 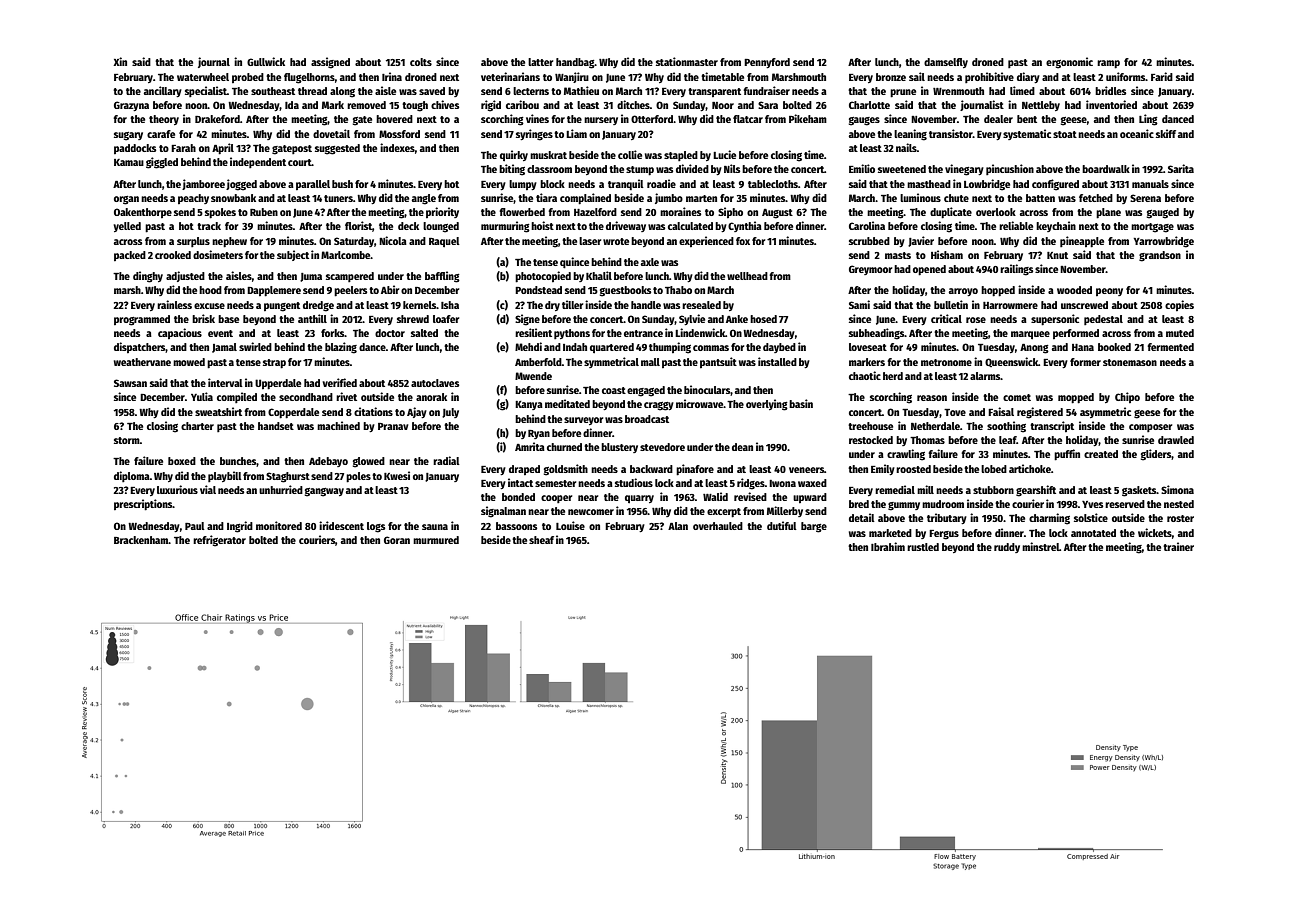 I want to click on Farid, so click(x=1162, y=76).
